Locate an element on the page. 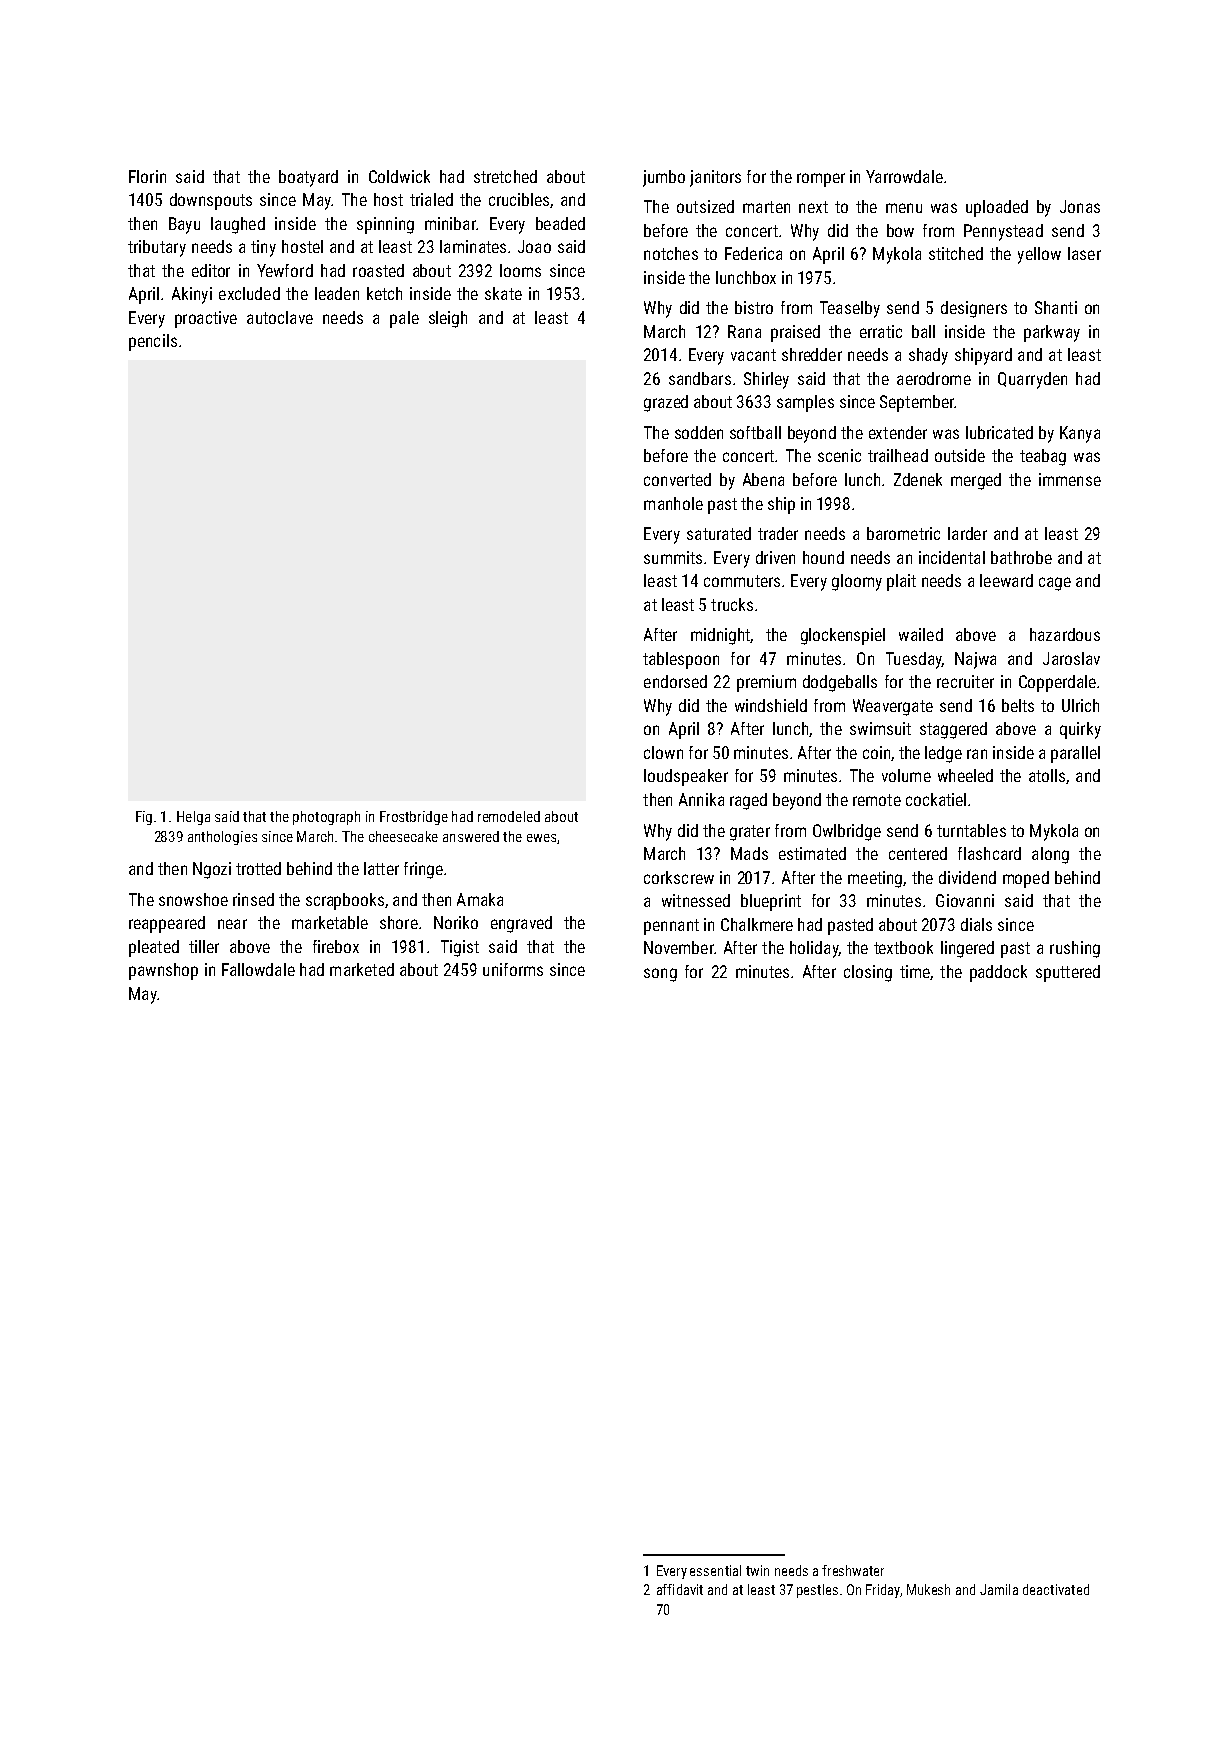  essential is located at coordinates (715, 1570).
